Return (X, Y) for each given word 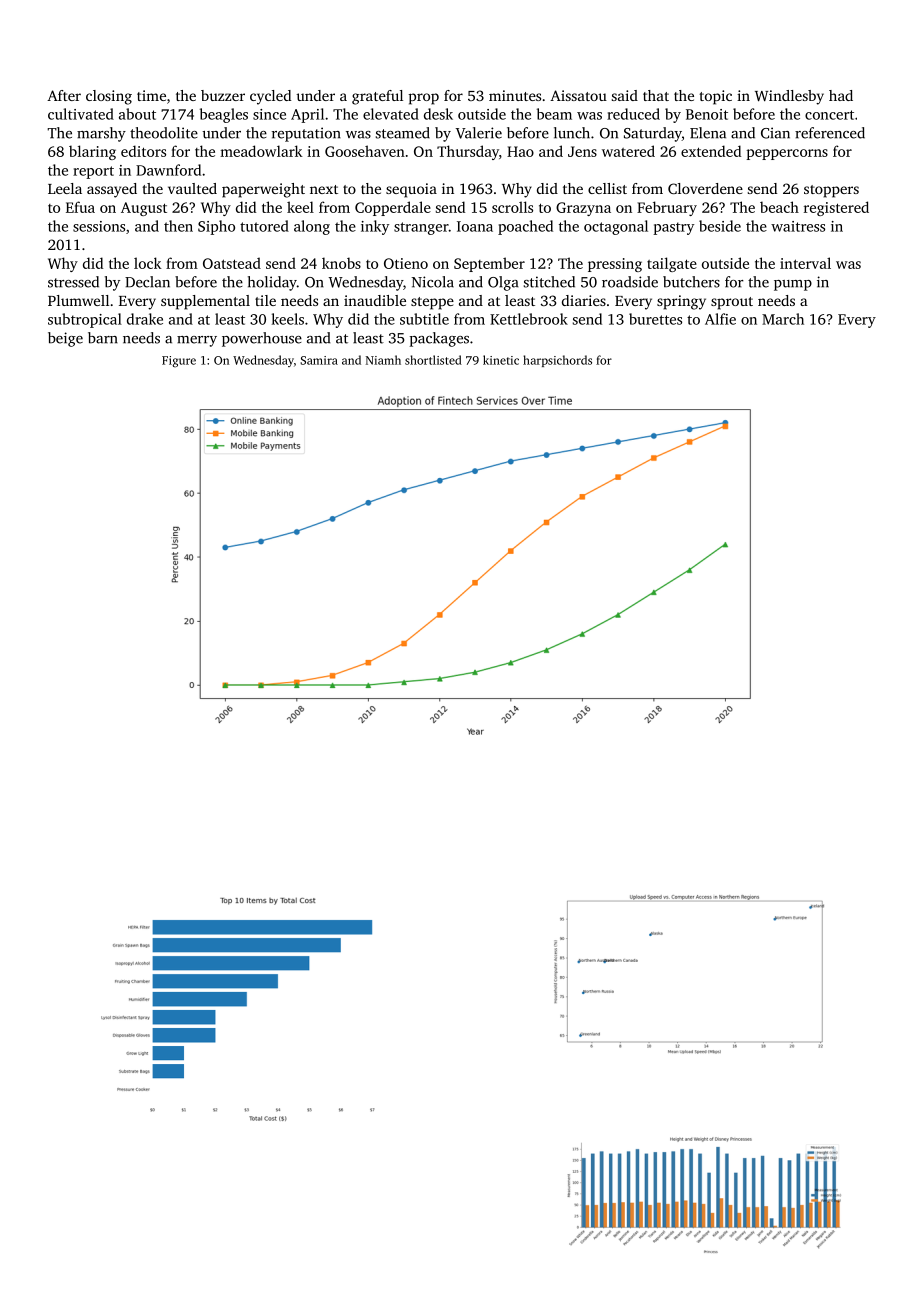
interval (805, 263)
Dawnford (168, 170)
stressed (73, 282)
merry (197, 341)
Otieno (406, 263)
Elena (708, 133)
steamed (403, 133)
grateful (377, 97)
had (841, 95)
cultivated (81, 114)
